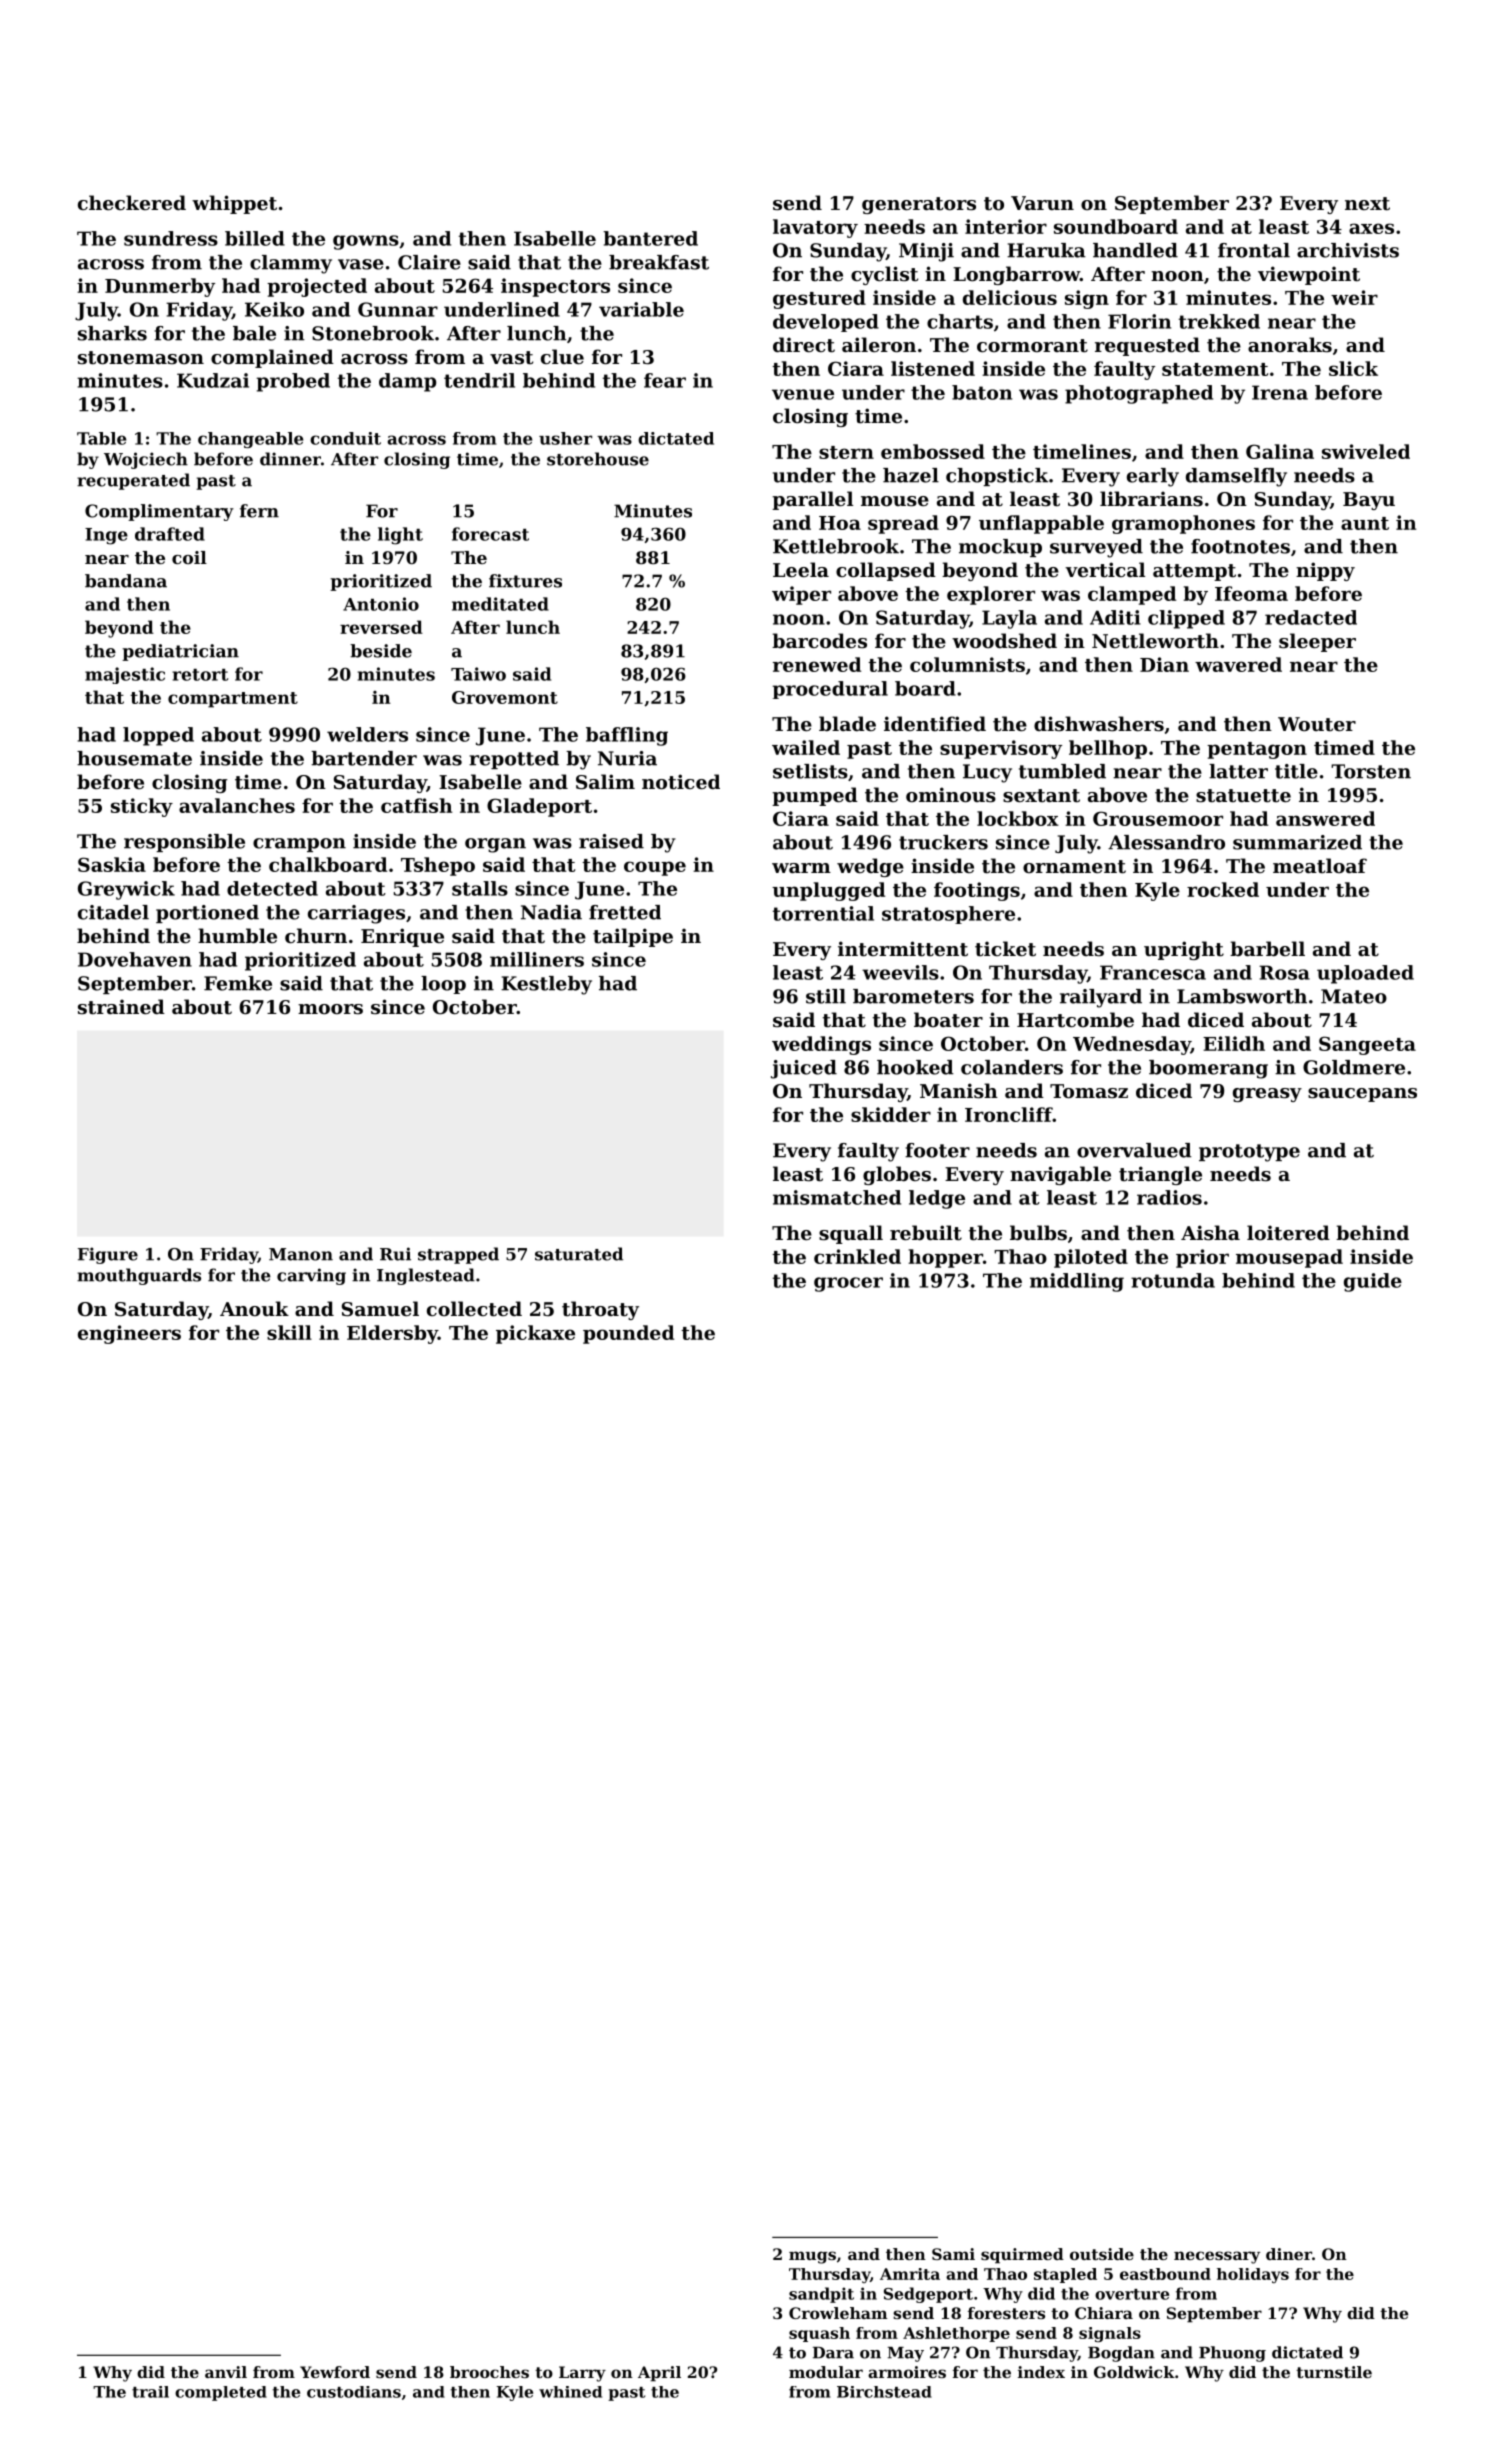 Image resolution: width=1496 pixels, height=2464 pixels. I want to click on pickaxe, so click(535, 1334).
